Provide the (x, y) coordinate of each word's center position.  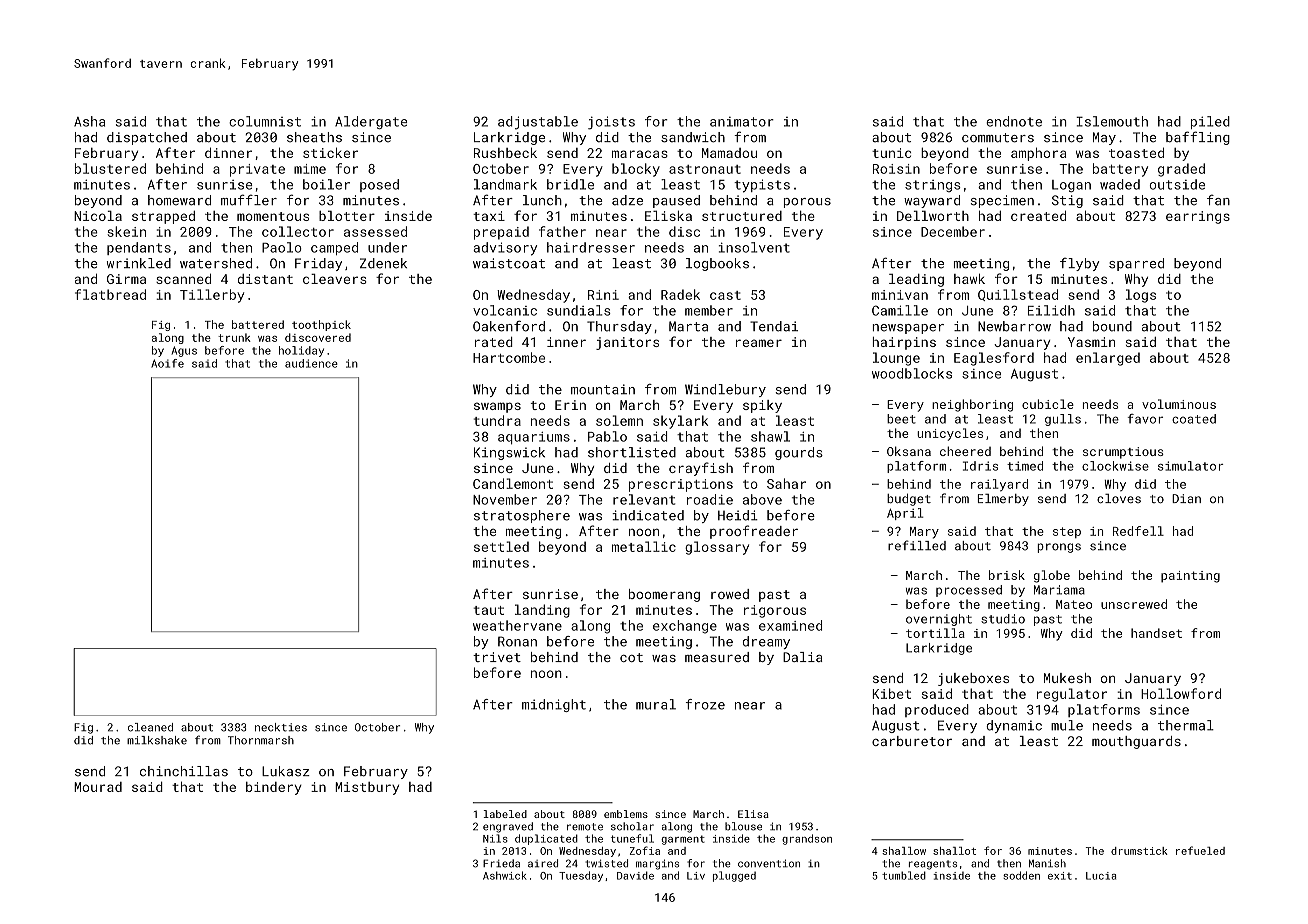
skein (127, 231)
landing (542, 611)
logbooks (717, 264)
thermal (1186, 725)
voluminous (1179, 404)
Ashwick (505, 875)
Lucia (1101, 876)
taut (489, 610)
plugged (734, 876)
